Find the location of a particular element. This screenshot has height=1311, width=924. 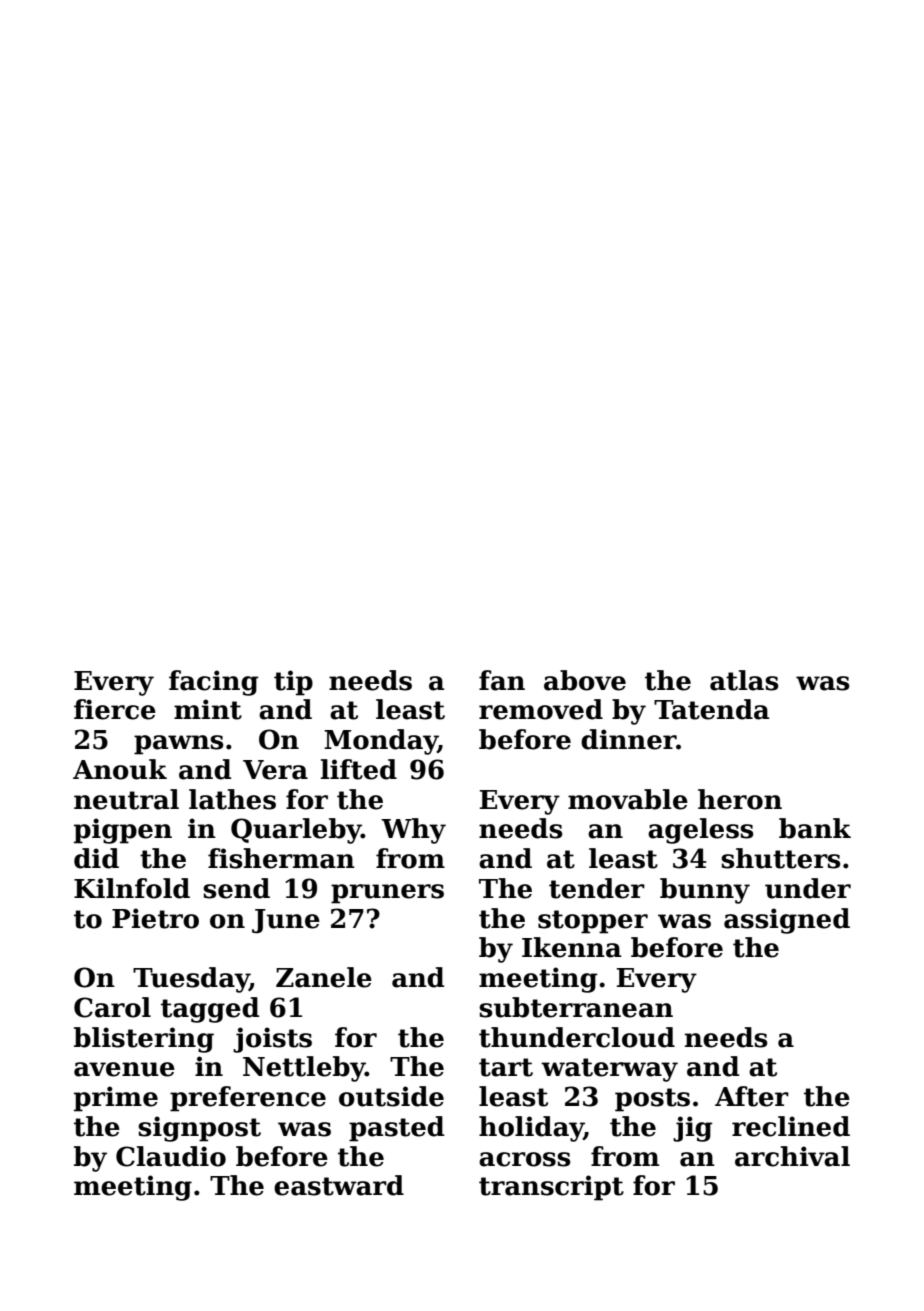

eastward is located at coordinates (339, 1185).
